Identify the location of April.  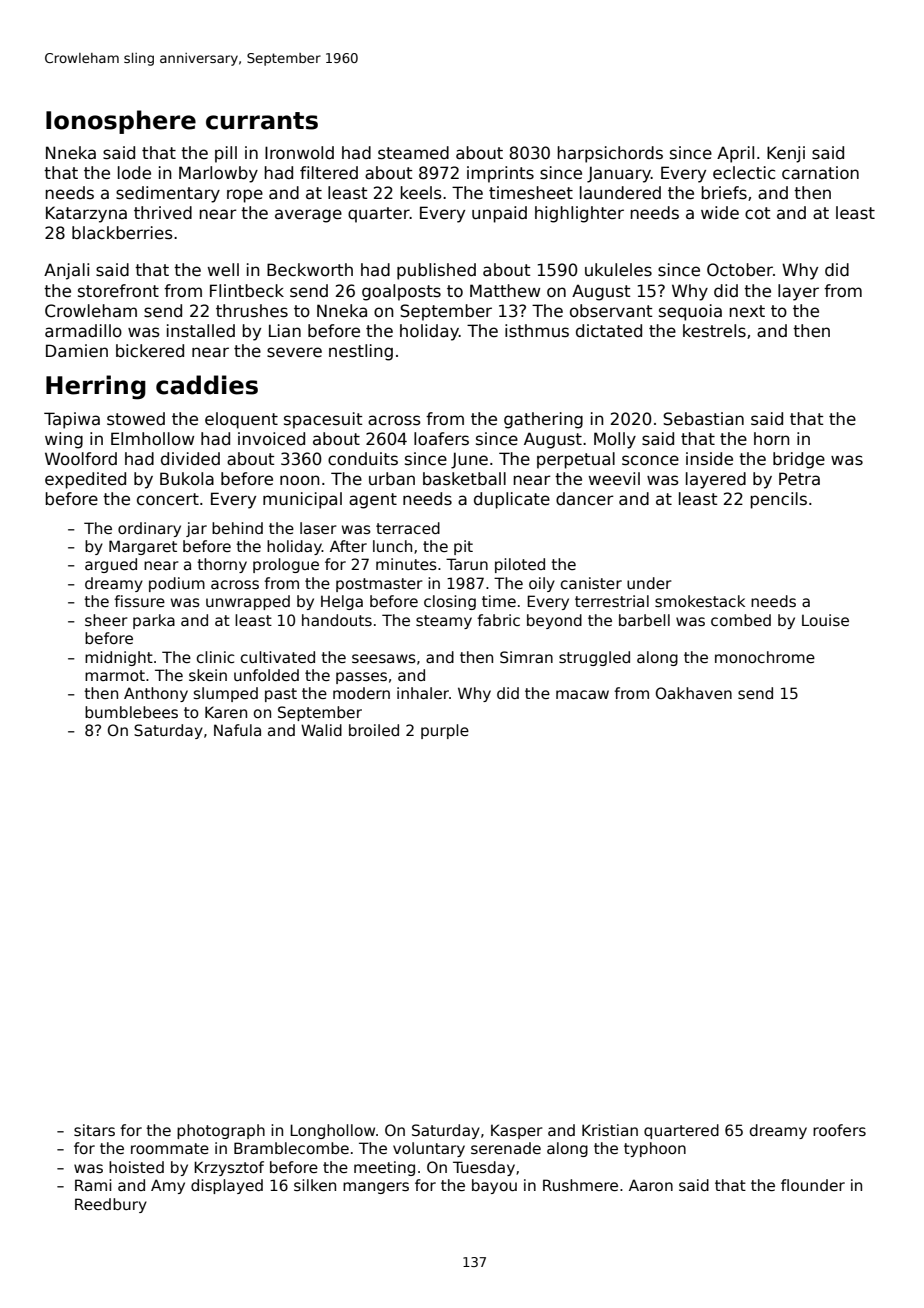
(735, 154).
